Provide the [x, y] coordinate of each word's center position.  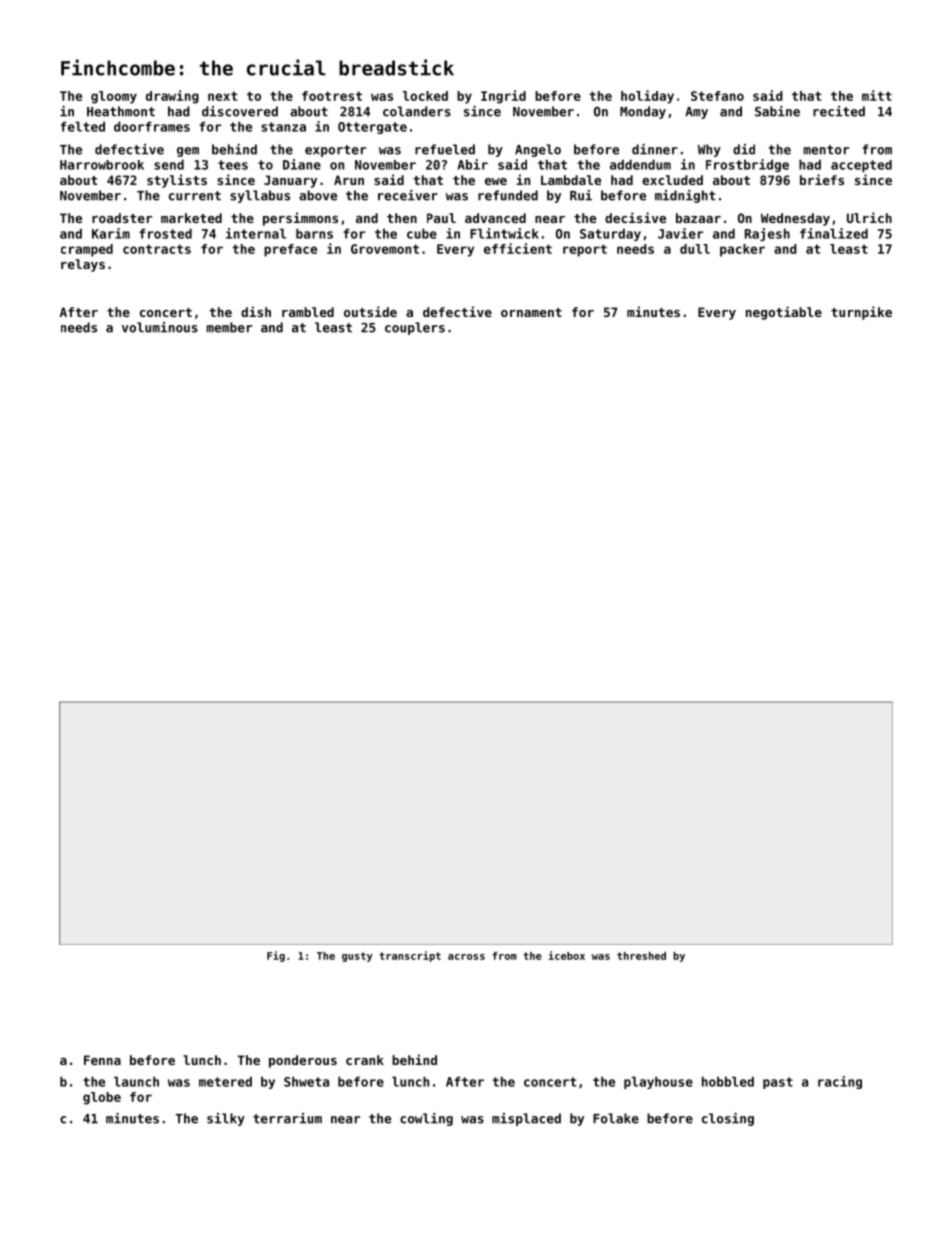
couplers [415, 328]
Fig [276, 956]
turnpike [861, 313]
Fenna [102, 1060]
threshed [641, 956]
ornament [531, 312]
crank [365, 1060]
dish [256, 311]
